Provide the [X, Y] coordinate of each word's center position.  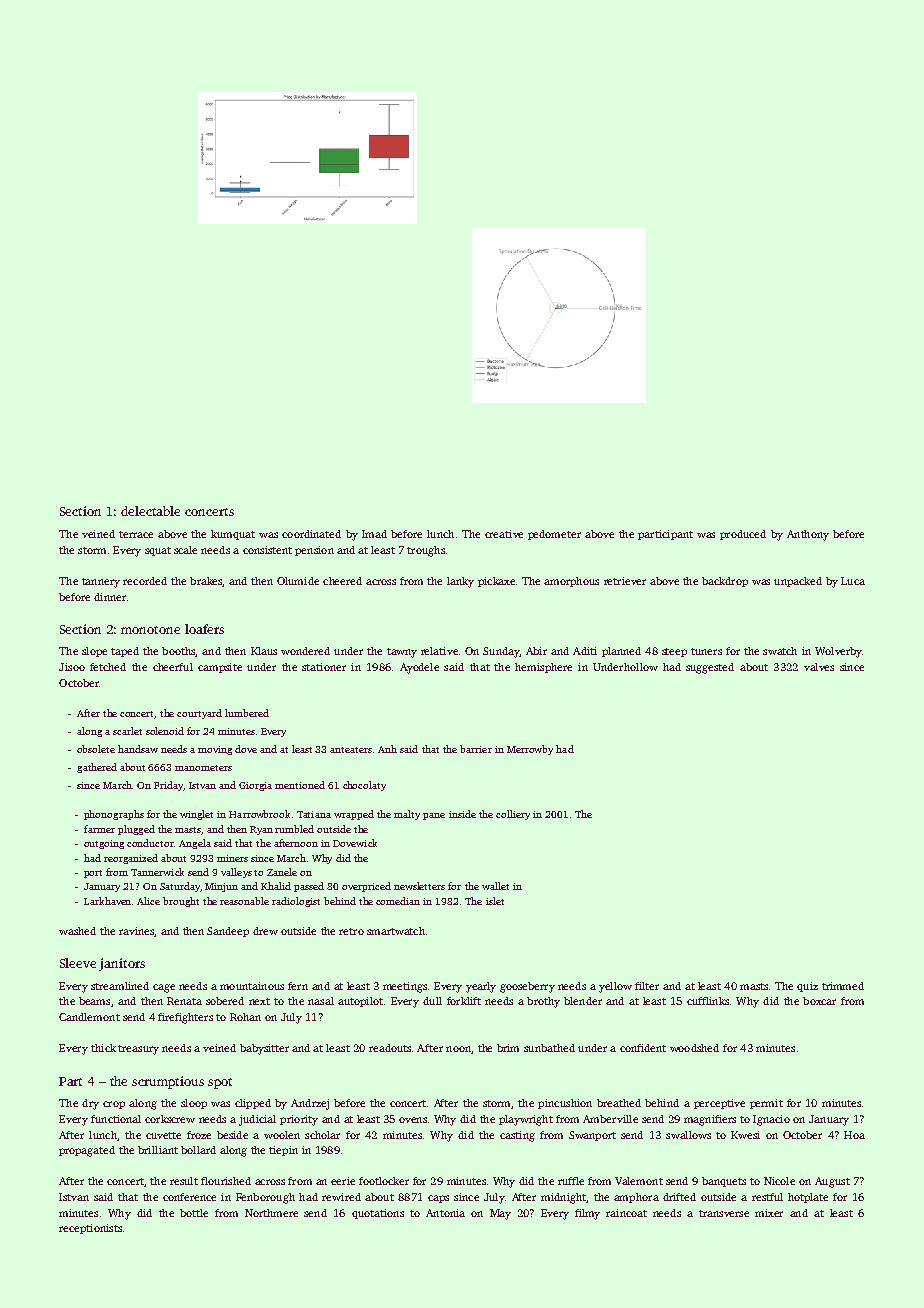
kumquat [233, 535]
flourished [226, 1181]
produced [743, 535]
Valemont [639, 1181]
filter [647, 986]
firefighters [185, 1018]
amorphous [571, 582]
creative [504, 534]
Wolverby [838, 652]
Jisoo [72, 667]
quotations [378, 1214]
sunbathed [549, 1048]
